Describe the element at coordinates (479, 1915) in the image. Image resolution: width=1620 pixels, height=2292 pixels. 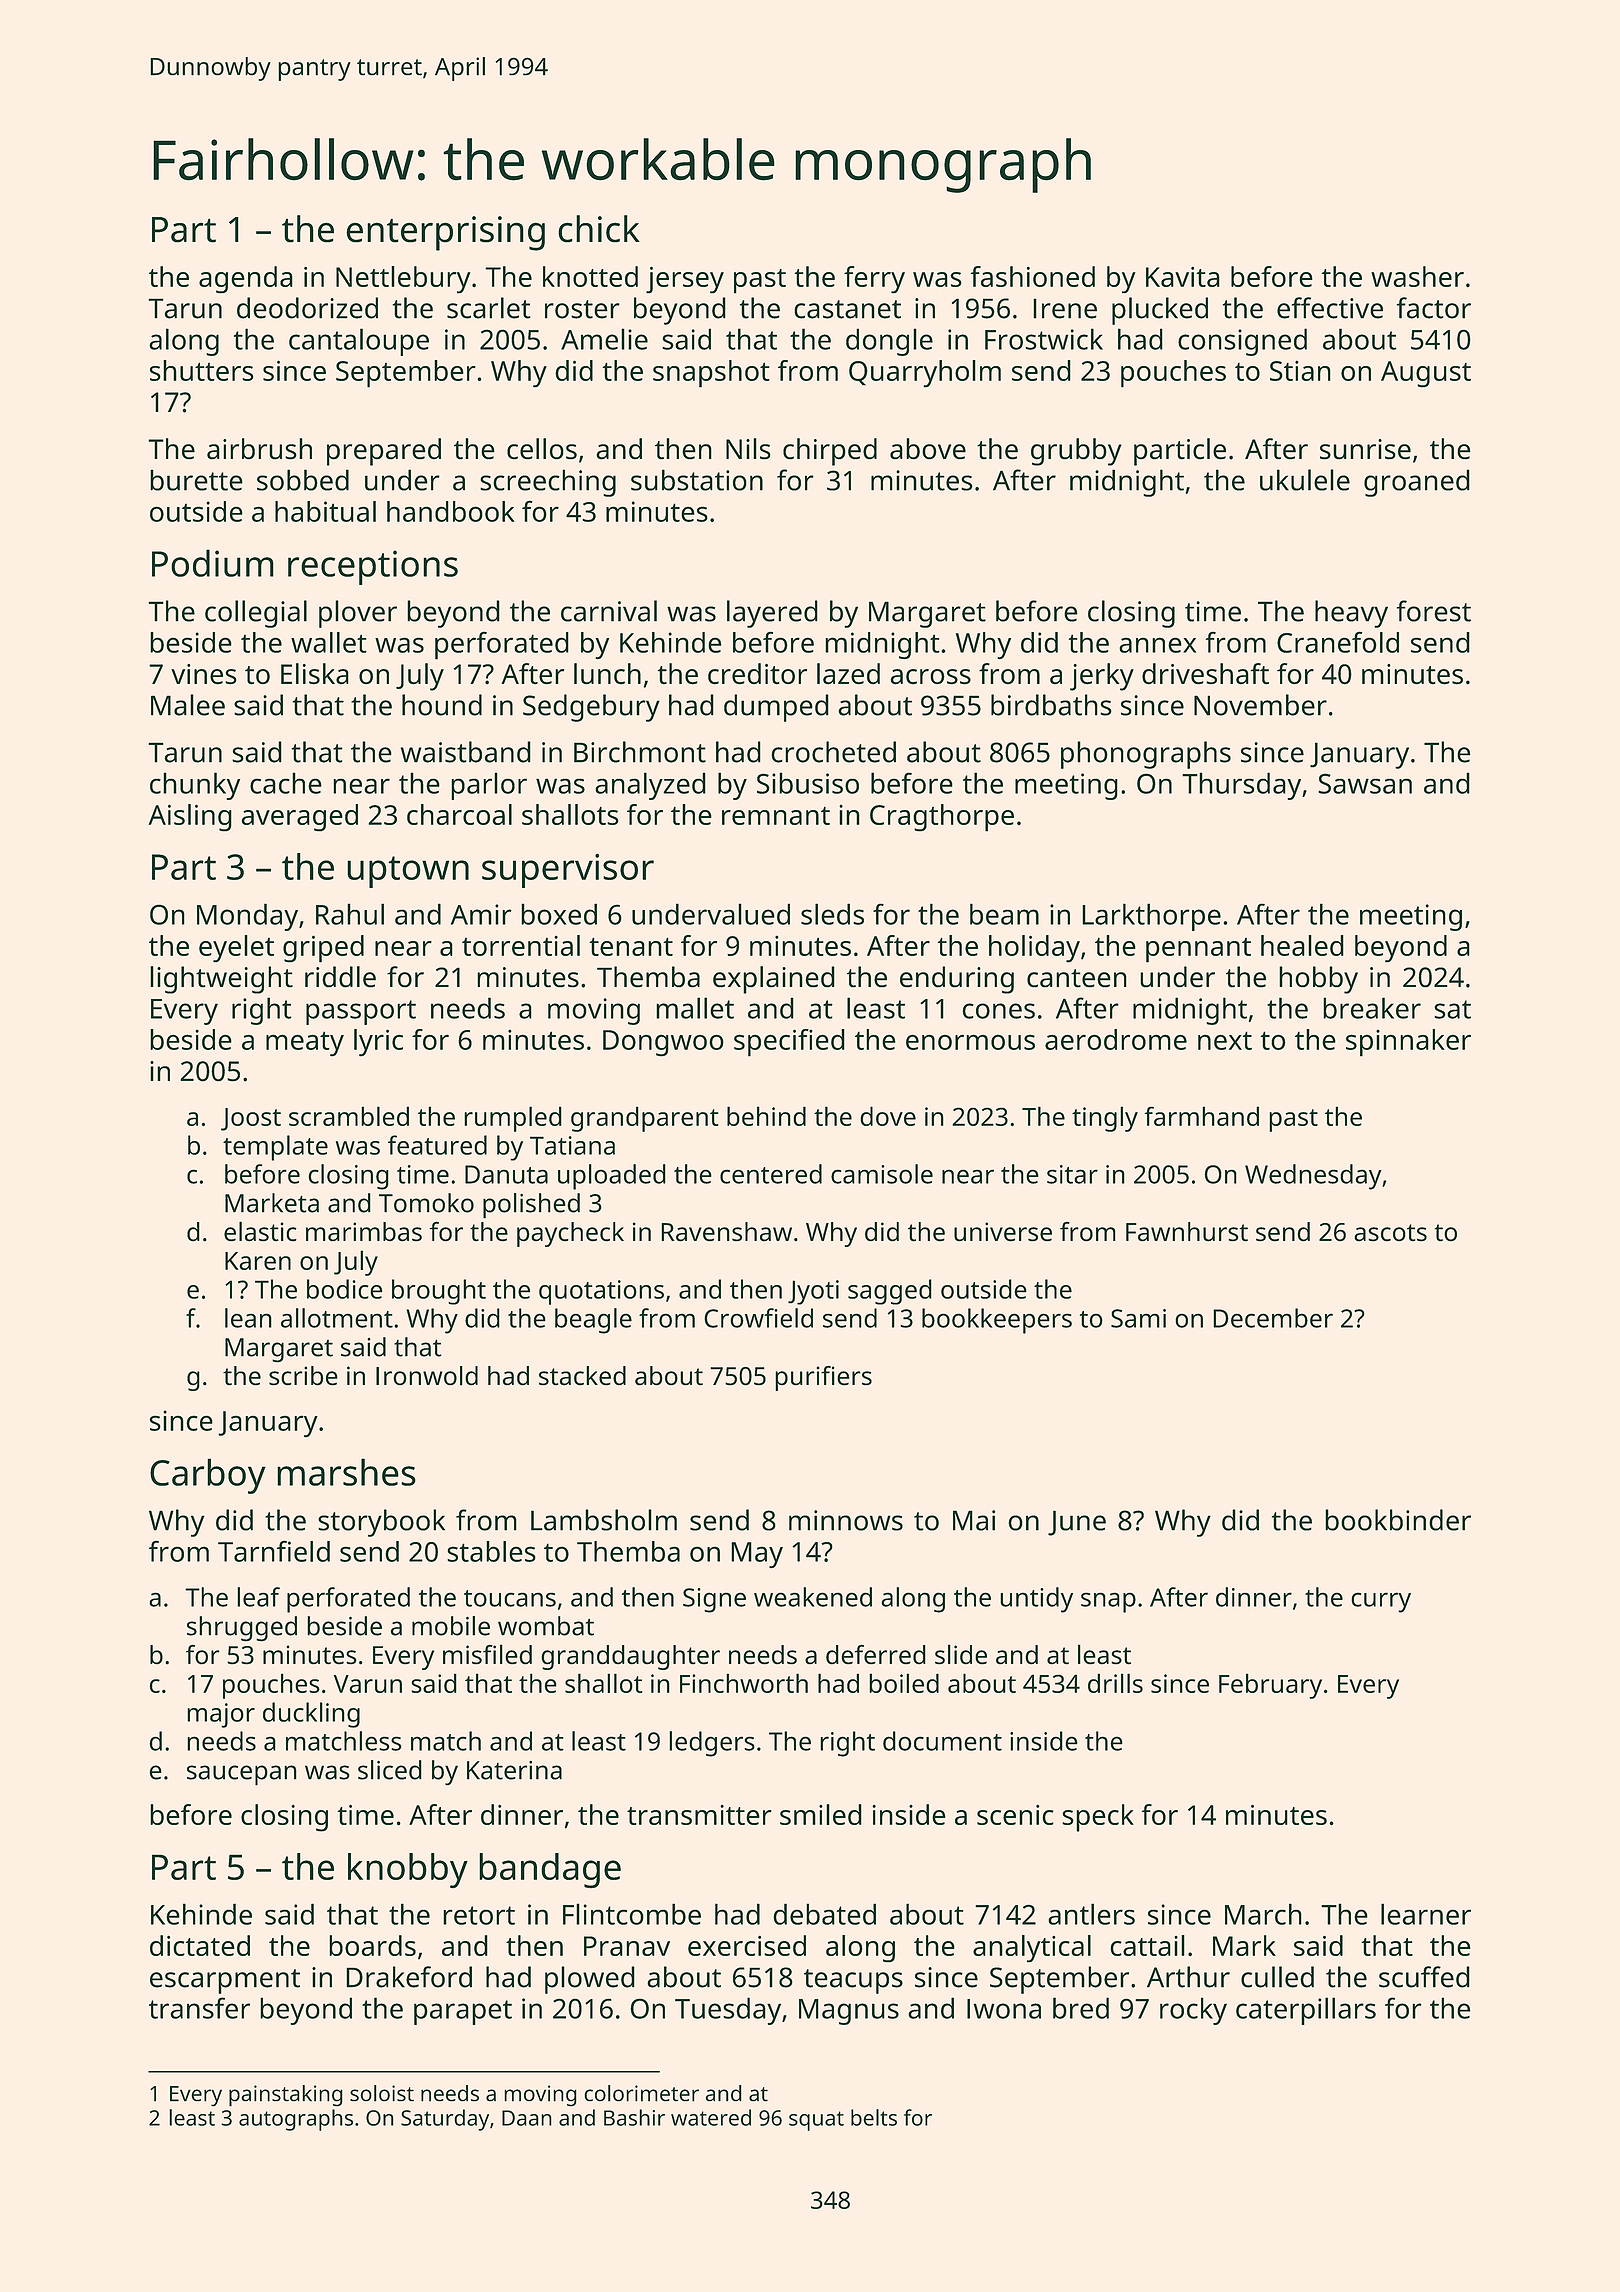
I see `retort` at that location.
